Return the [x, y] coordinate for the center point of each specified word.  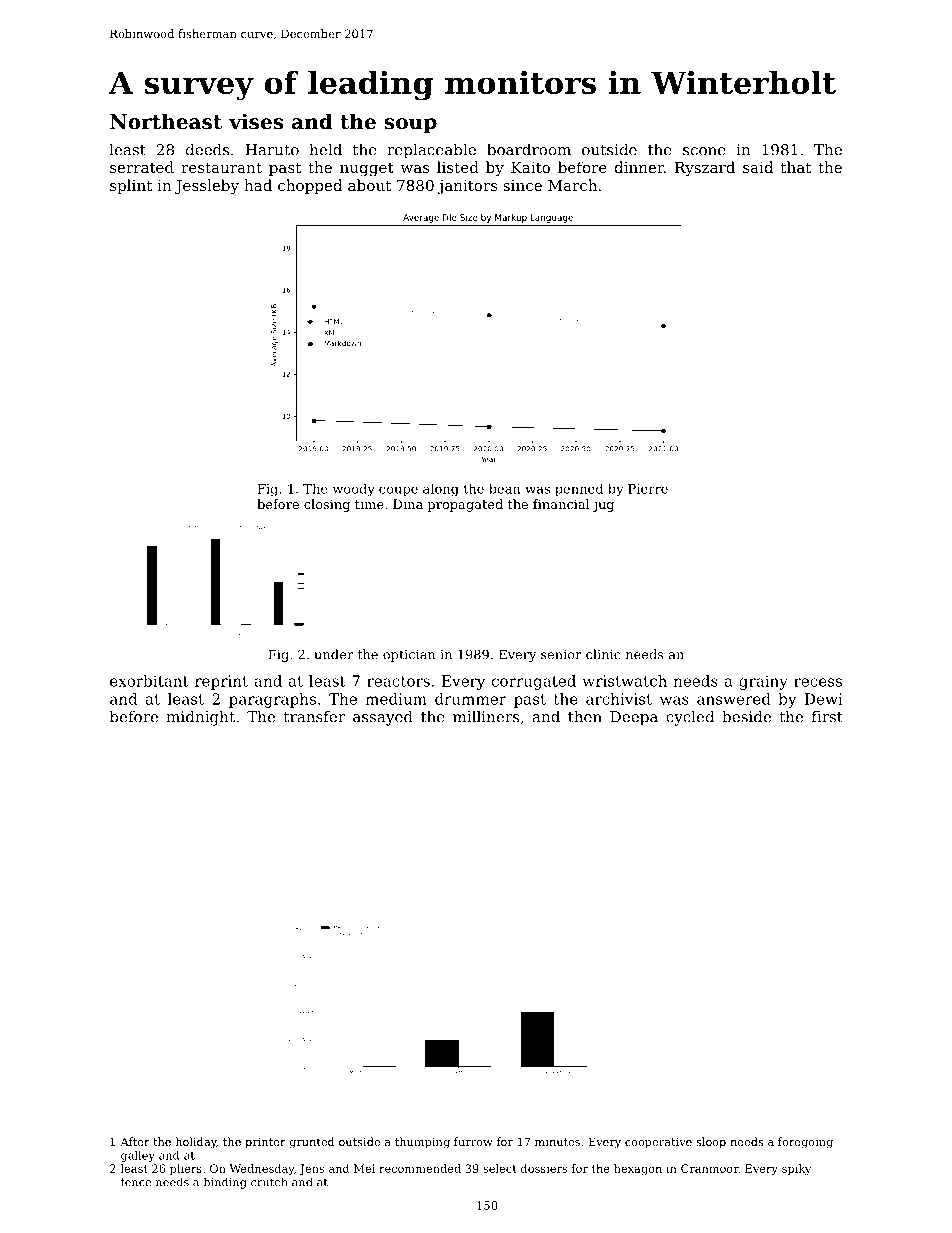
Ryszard [705, 169]
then [585, 716]
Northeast [166, 121]
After [135, 1141]
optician [409, 656]
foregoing [805, 1143]
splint [131, 186]
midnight [200, 718]
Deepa [634, 718]
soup [410, 125]
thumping [422, 1143]
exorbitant [149, 681]
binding [225, 1183]
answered [734, 699]
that [796, 167]
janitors [467, 187]
